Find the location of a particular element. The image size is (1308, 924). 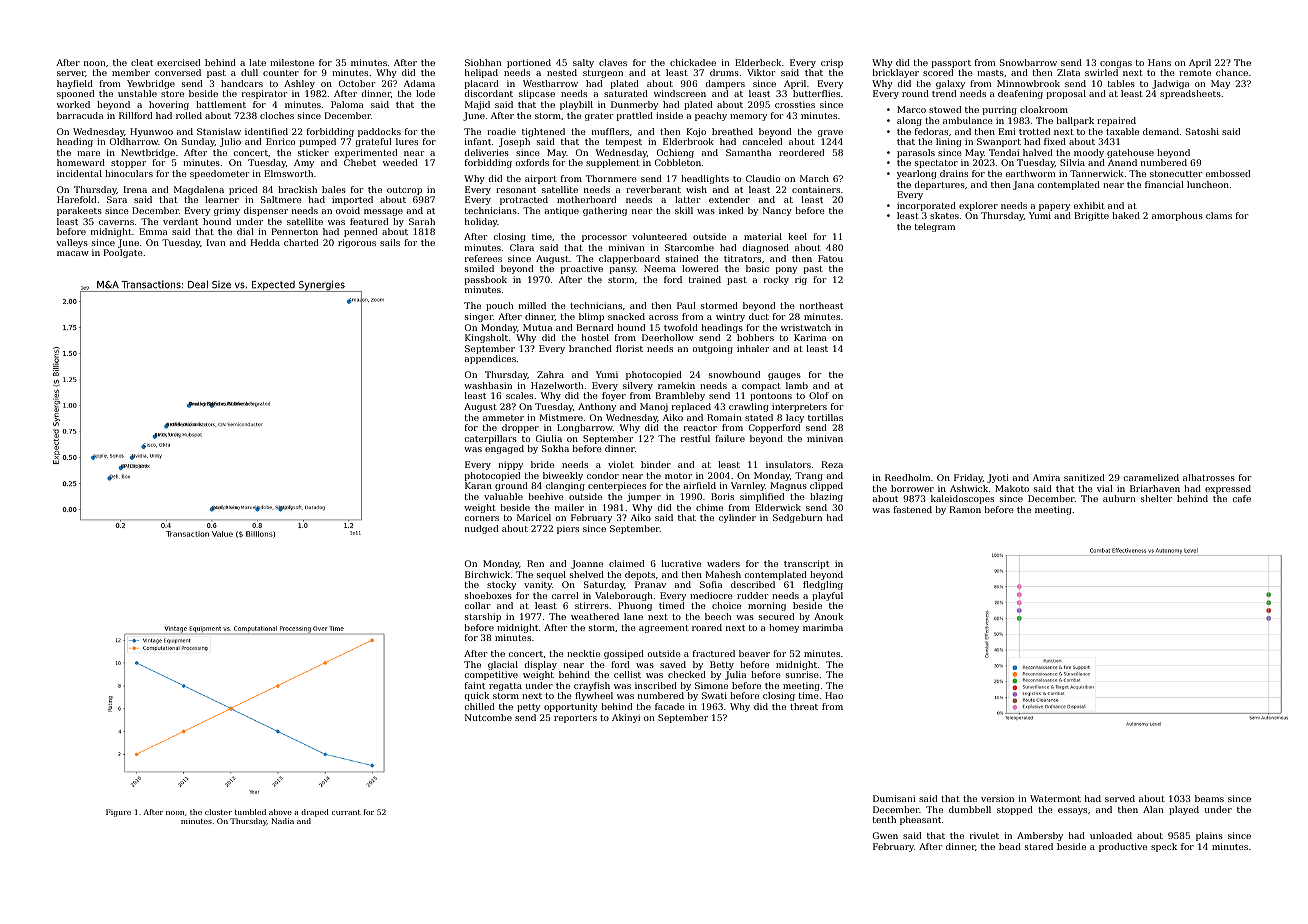

exercised is located at coordinates (178, 62).
